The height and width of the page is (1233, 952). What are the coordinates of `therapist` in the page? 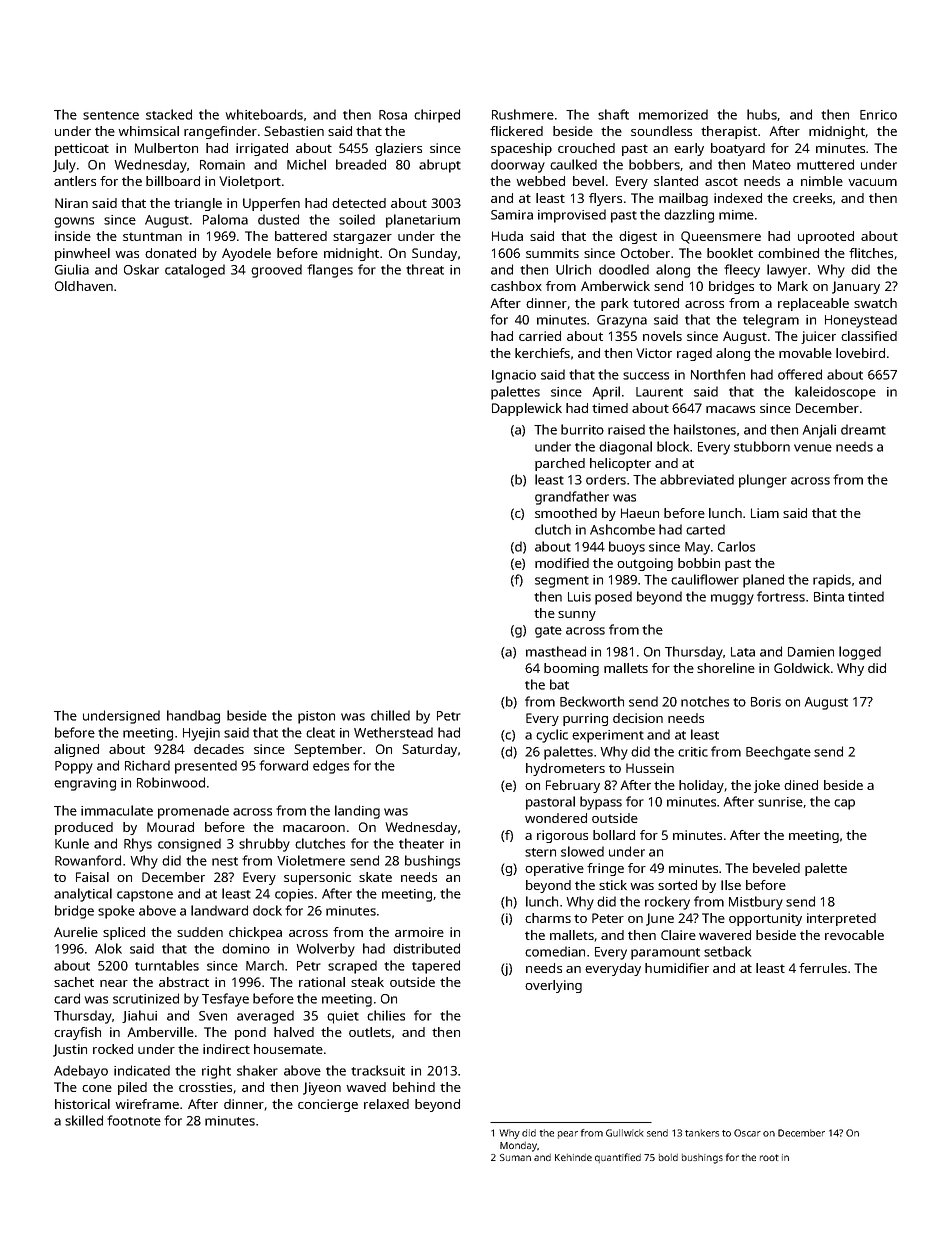 It's located at (729, 132).
